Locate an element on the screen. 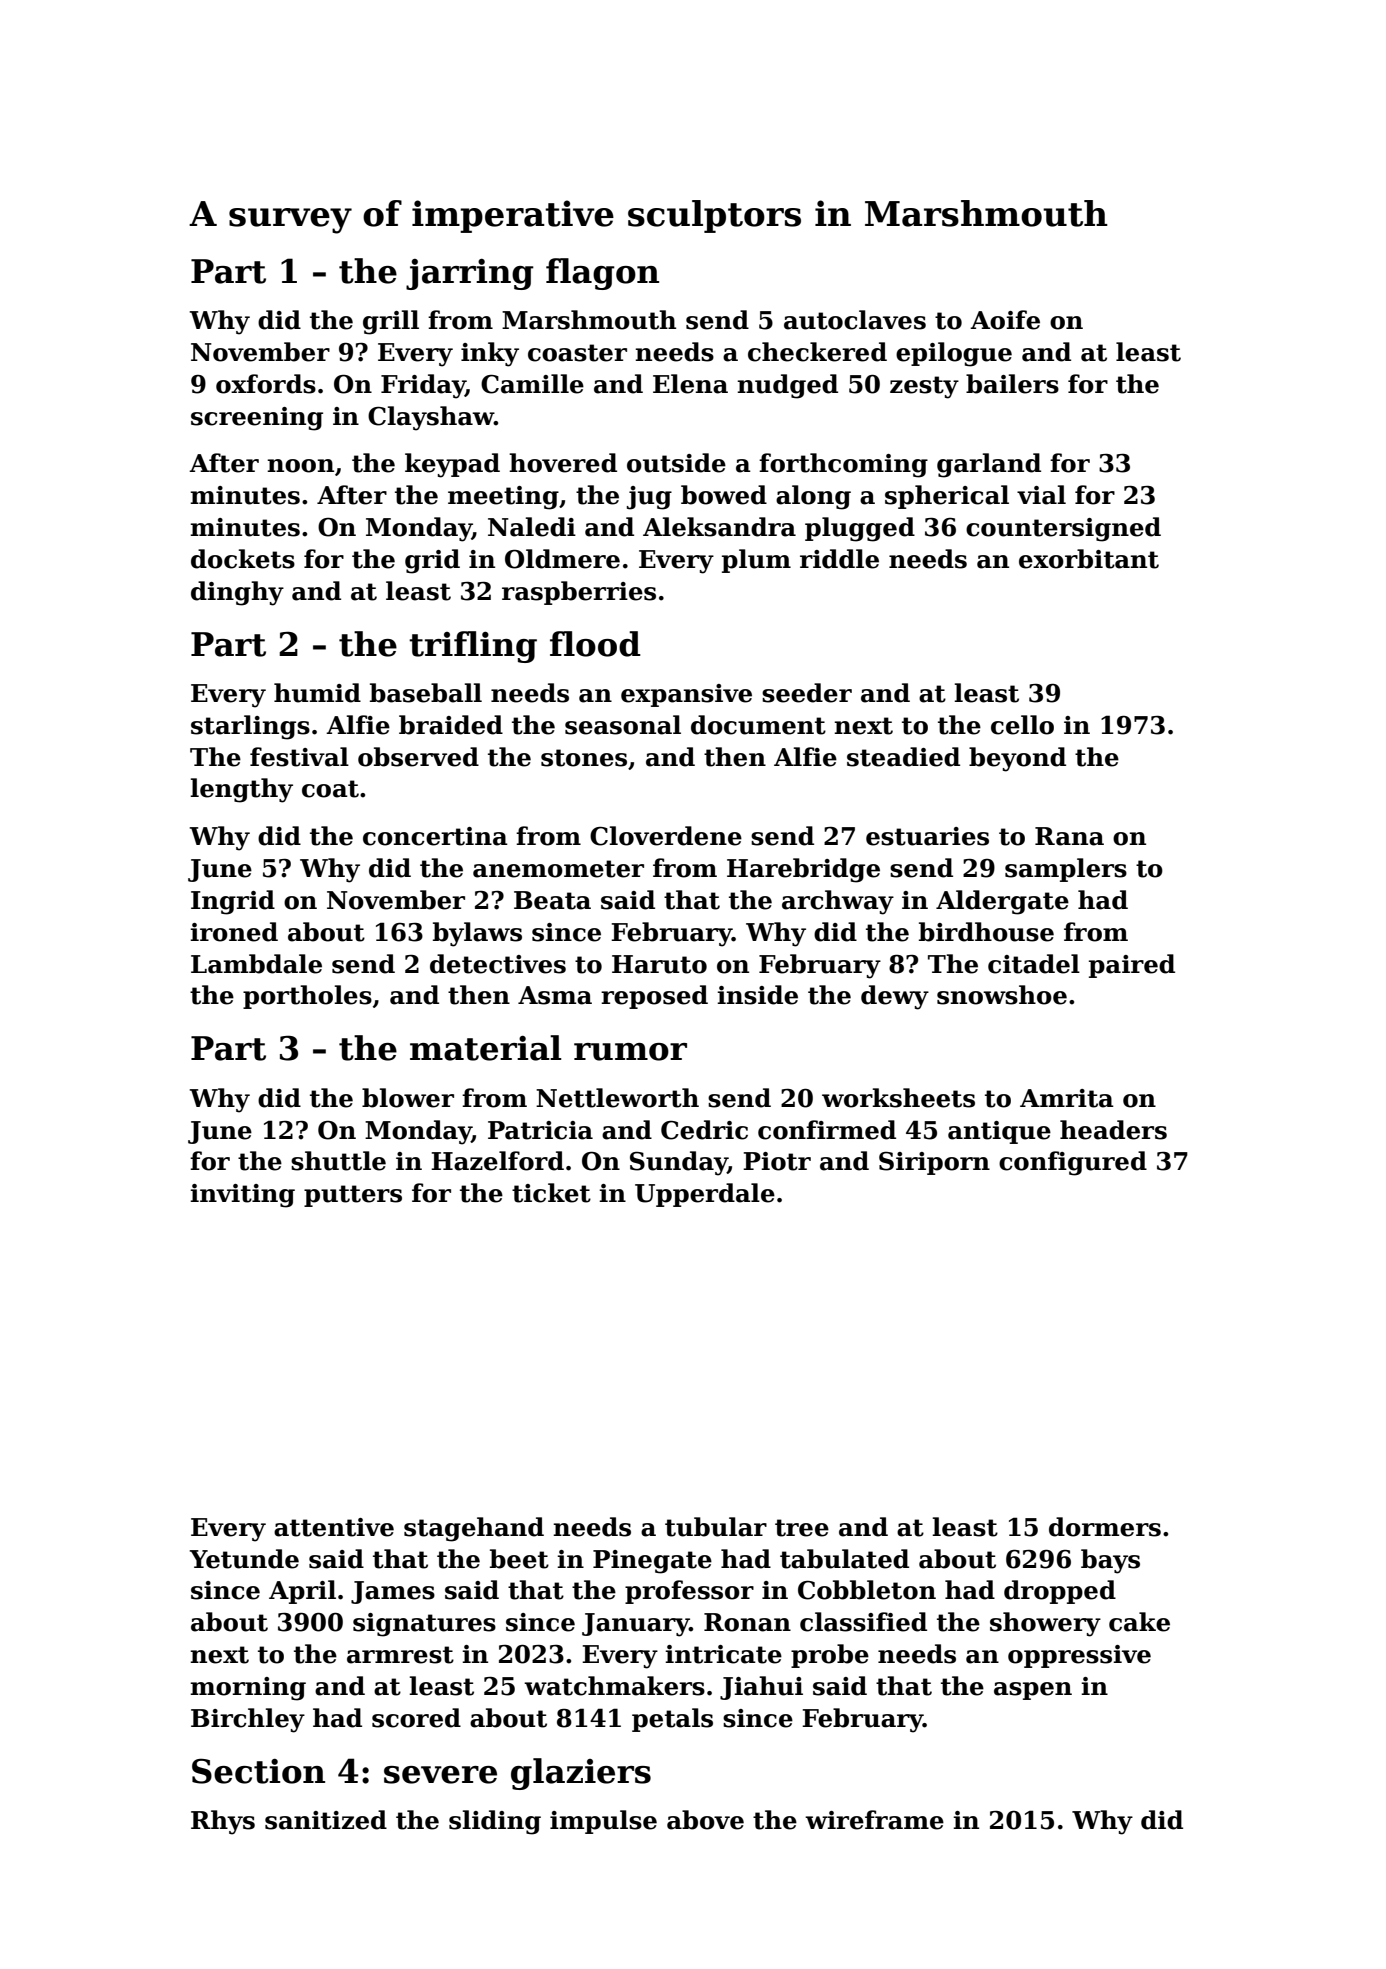 The height and width of the screenshot is (1969, 1386). aspen is located at coordinates (1033, 1691).
